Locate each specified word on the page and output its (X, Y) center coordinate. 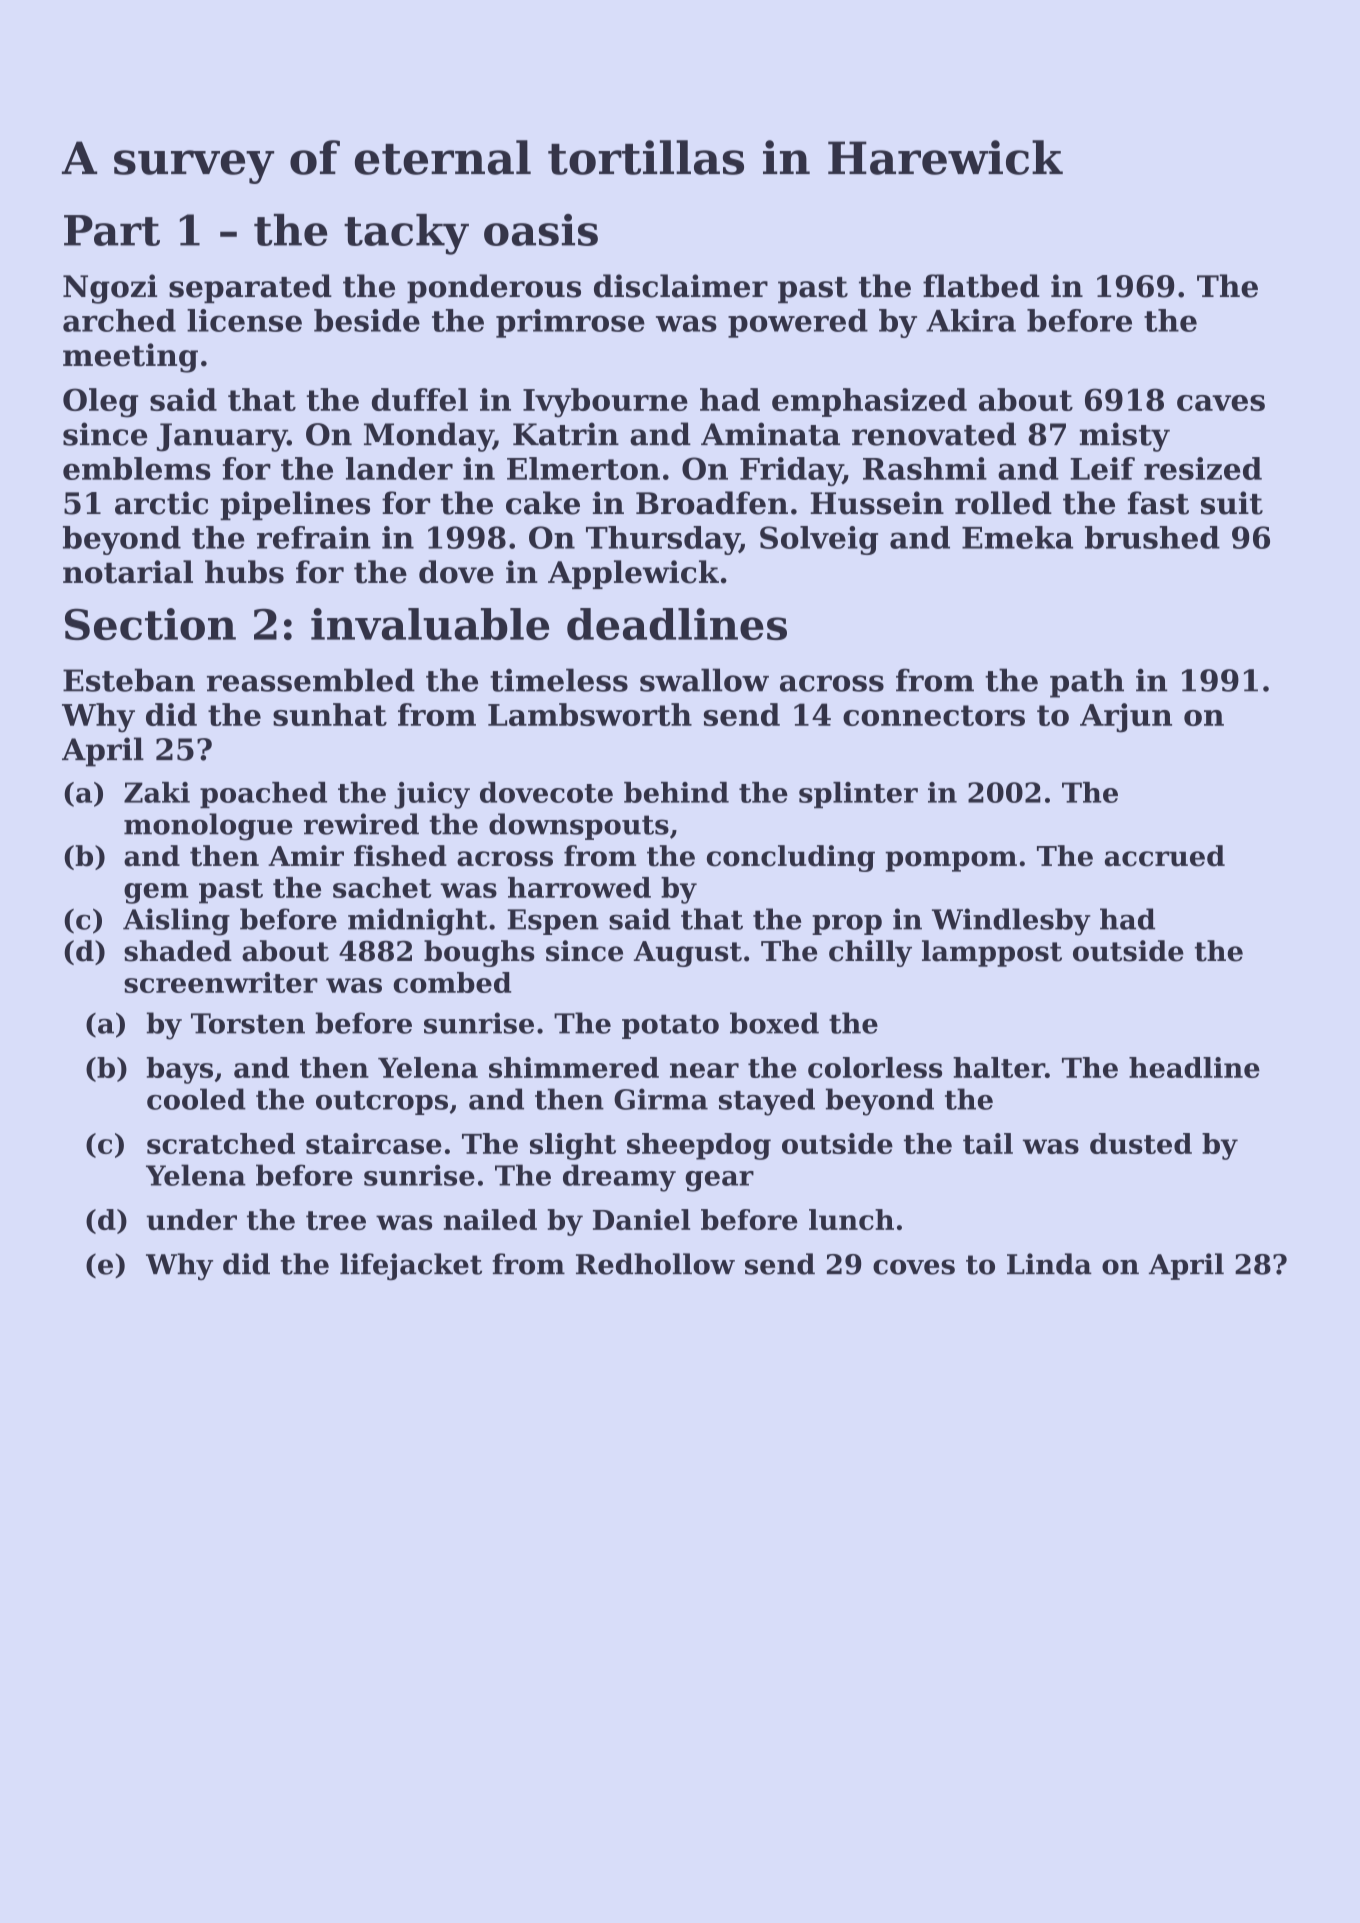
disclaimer (681, 286)
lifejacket (411, 1266)
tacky (406, 234)
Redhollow (655, 1264)
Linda (1049, 1264)
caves (1221, 403)
